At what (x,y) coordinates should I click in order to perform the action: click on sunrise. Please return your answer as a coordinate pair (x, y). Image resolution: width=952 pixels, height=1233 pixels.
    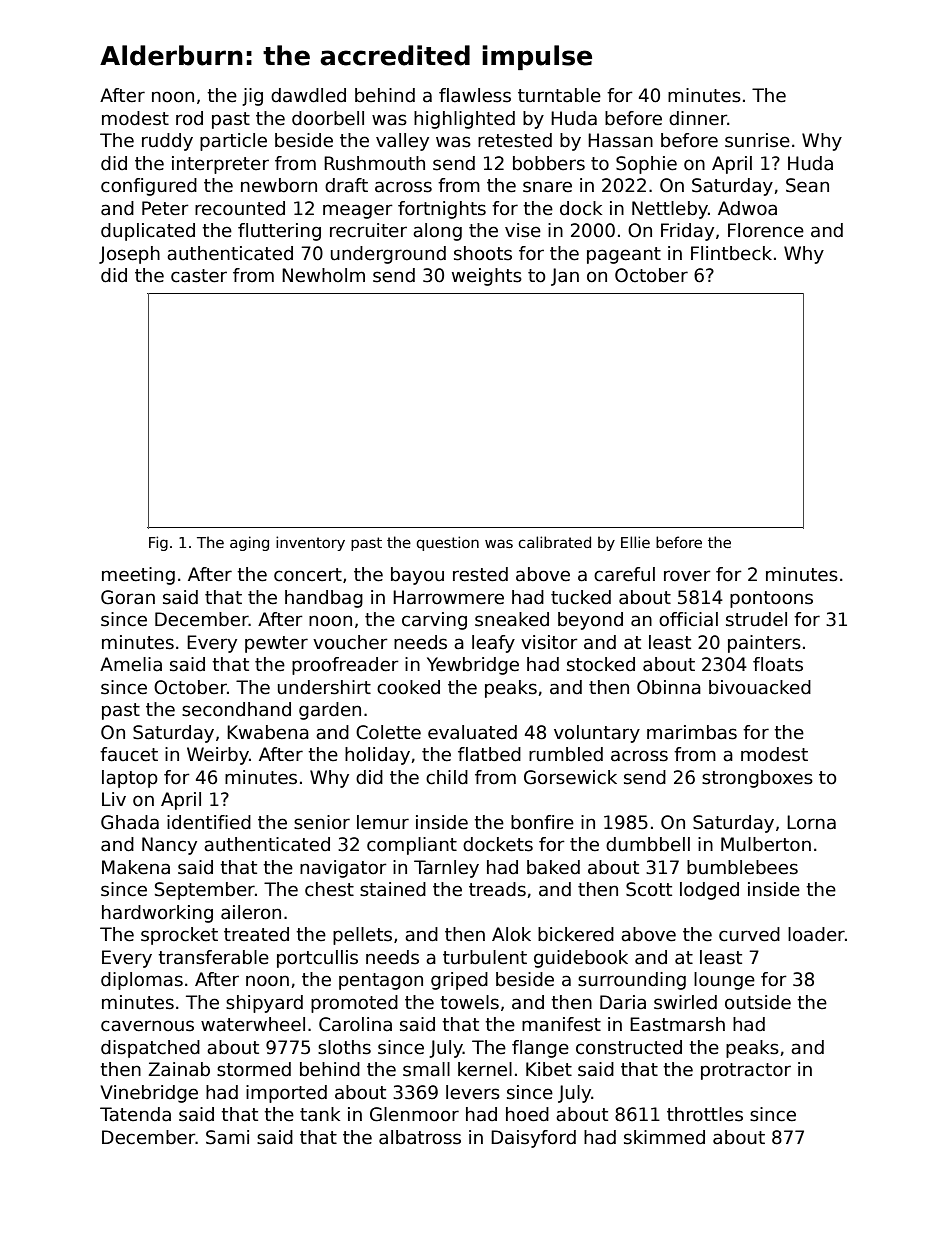
    Looking at the image, I should click on (757, 140).
